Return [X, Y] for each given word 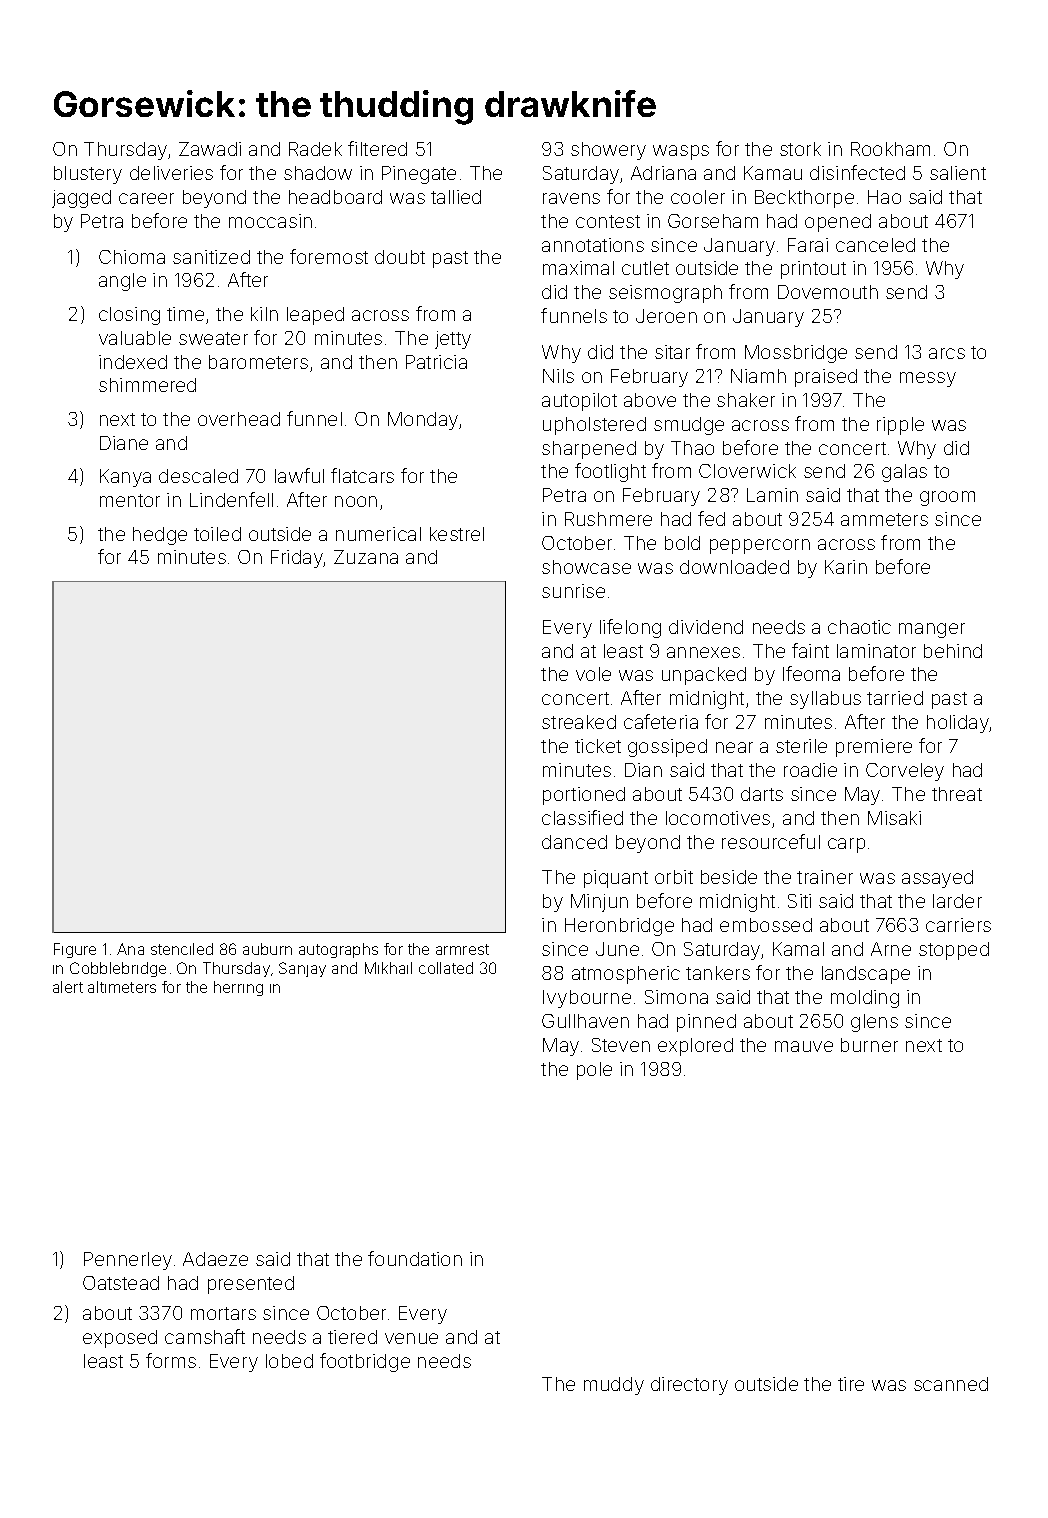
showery [608, 151]
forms [171, 1360]
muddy [614, 1386]
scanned [951, 1384]
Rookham [890, 149]
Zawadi [210, 149]
